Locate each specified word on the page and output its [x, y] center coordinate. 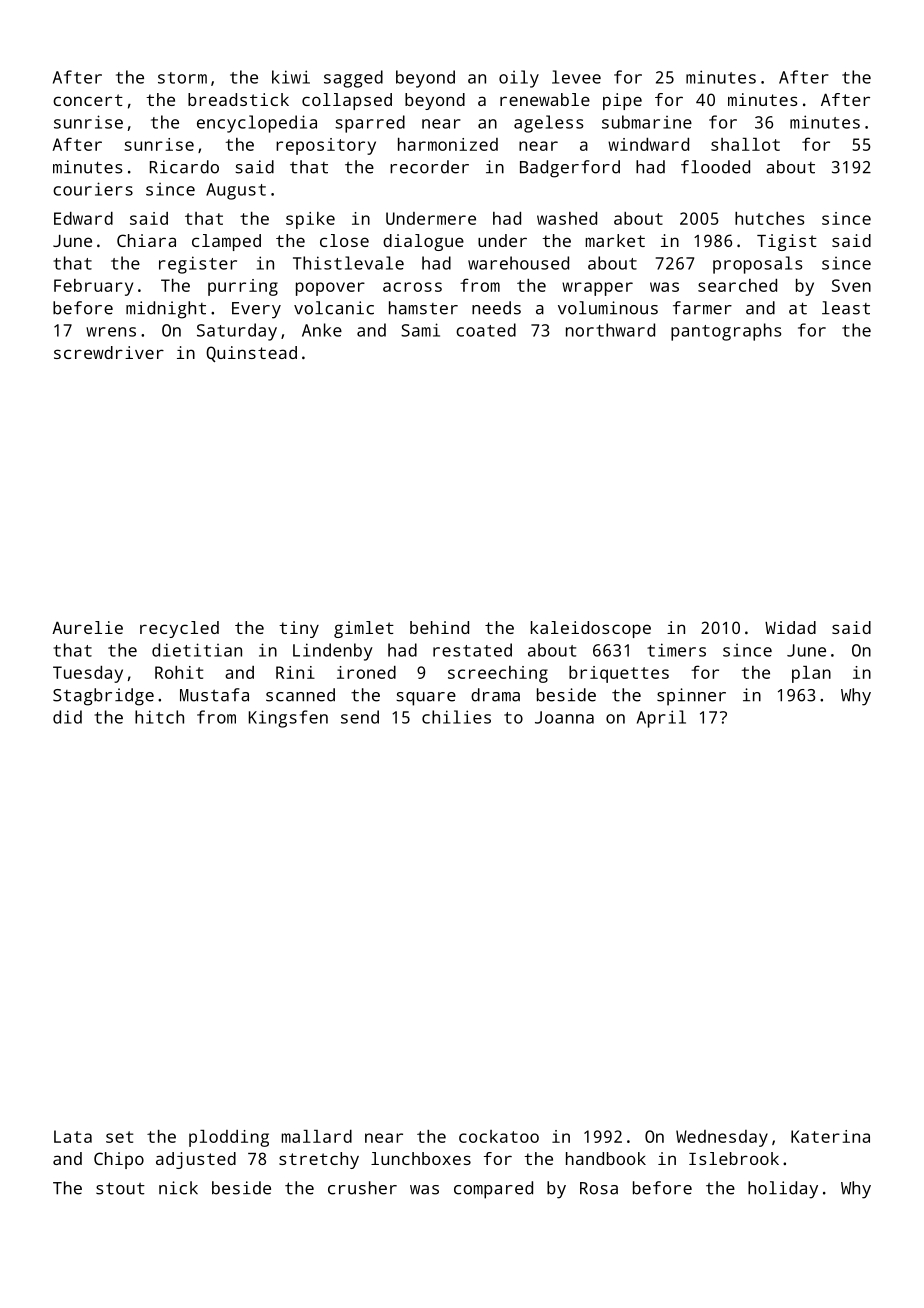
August [236, 191]
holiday [783, 1190]
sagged [353, 79]
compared [493, 1190]
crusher [362, 1188]
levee [576, 77]
